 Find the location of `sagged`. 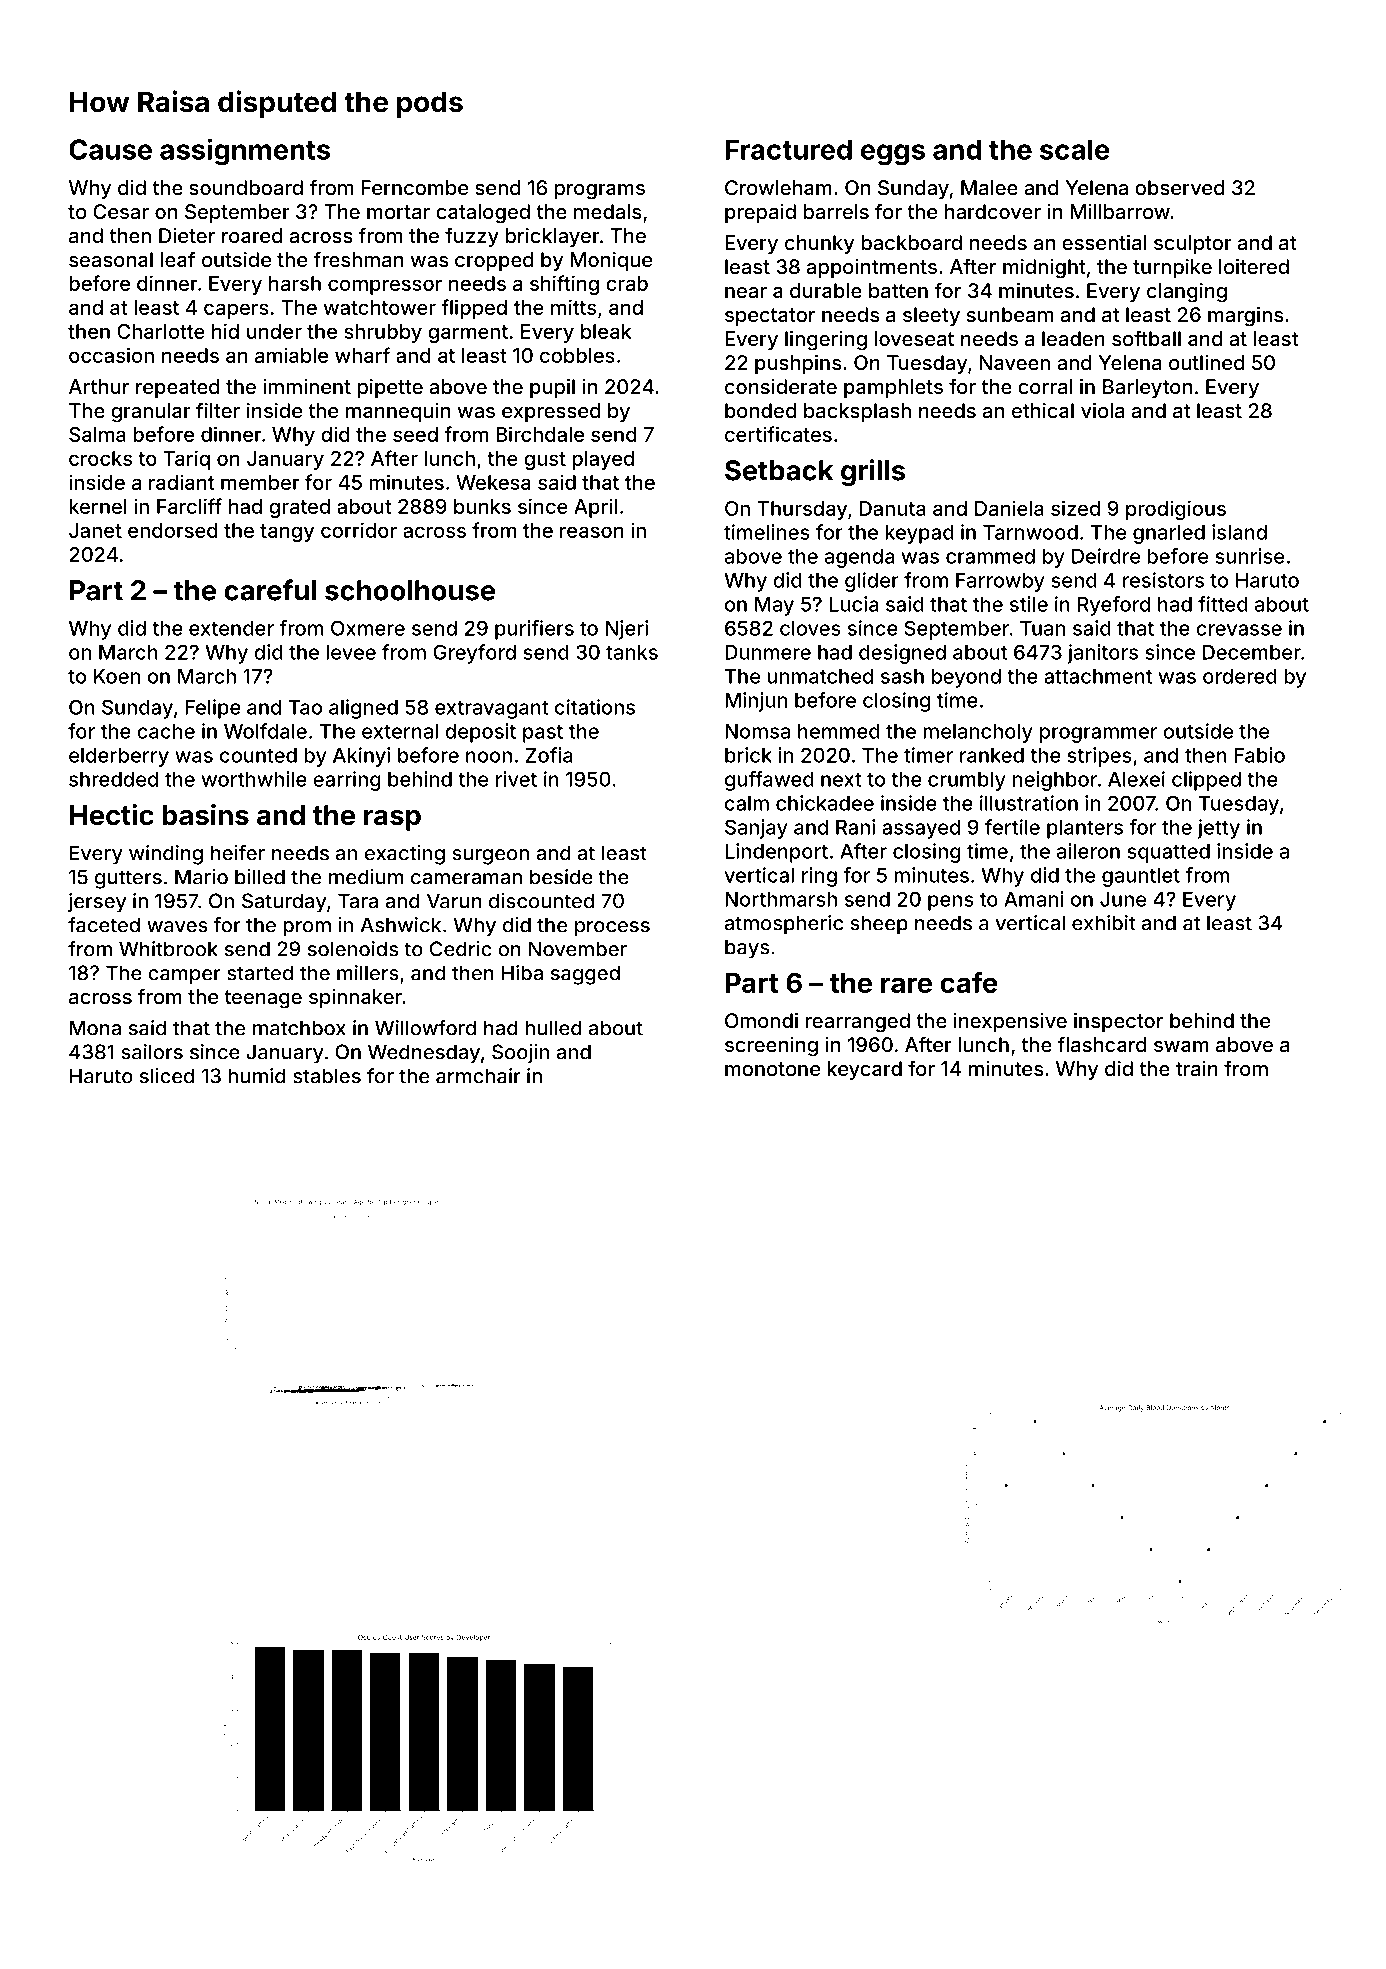

sagged is located at coordinates (585, 975).
